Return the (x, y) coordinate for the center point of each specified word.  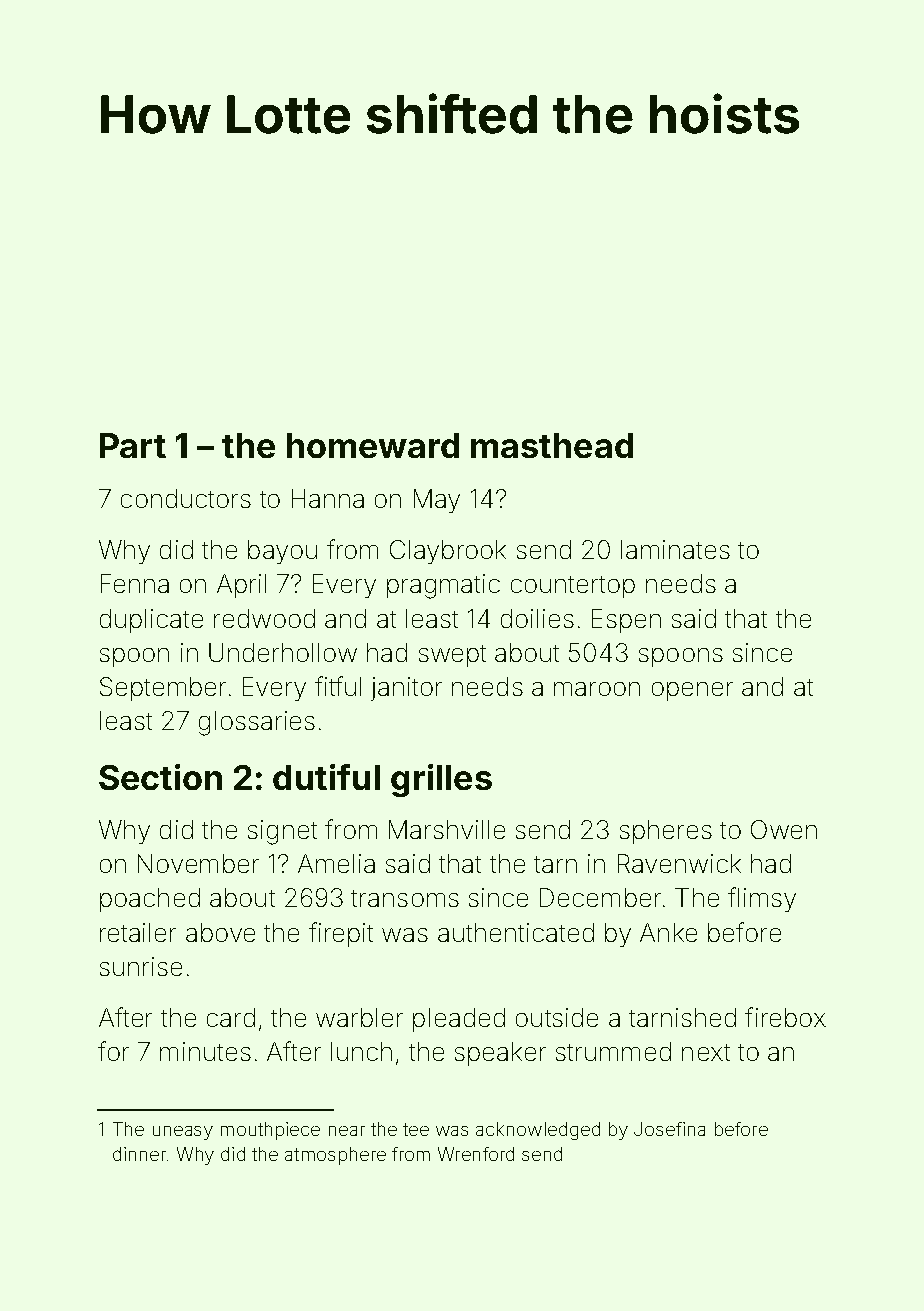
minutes (205, 1051)
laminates (675, 549)
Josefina (669, 1129)
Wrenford (476, 1154)
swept (452, 656)
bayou (282, 552)
